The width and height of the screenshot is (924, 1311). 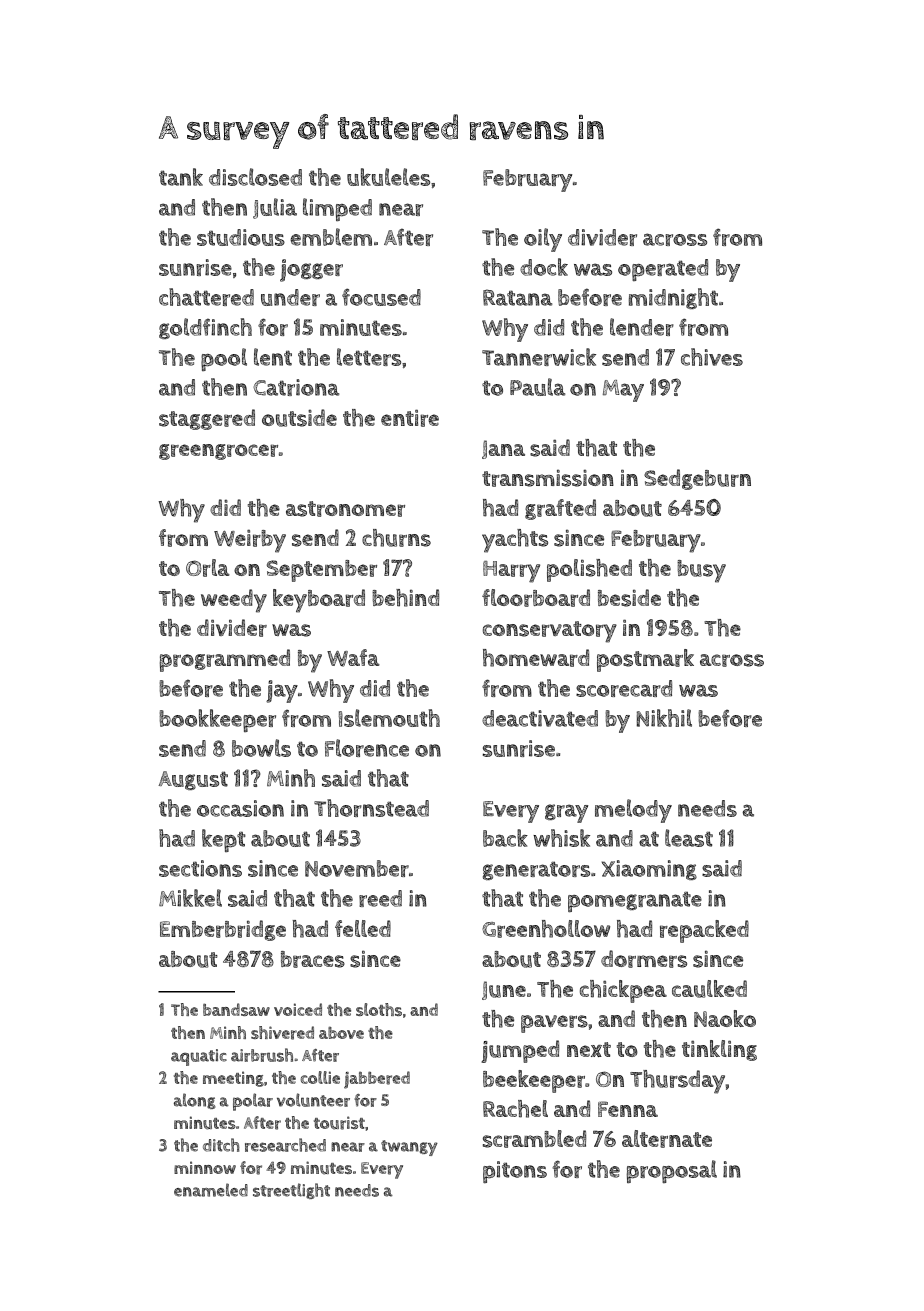 I want to click on back, so click(x=505, y=838).
